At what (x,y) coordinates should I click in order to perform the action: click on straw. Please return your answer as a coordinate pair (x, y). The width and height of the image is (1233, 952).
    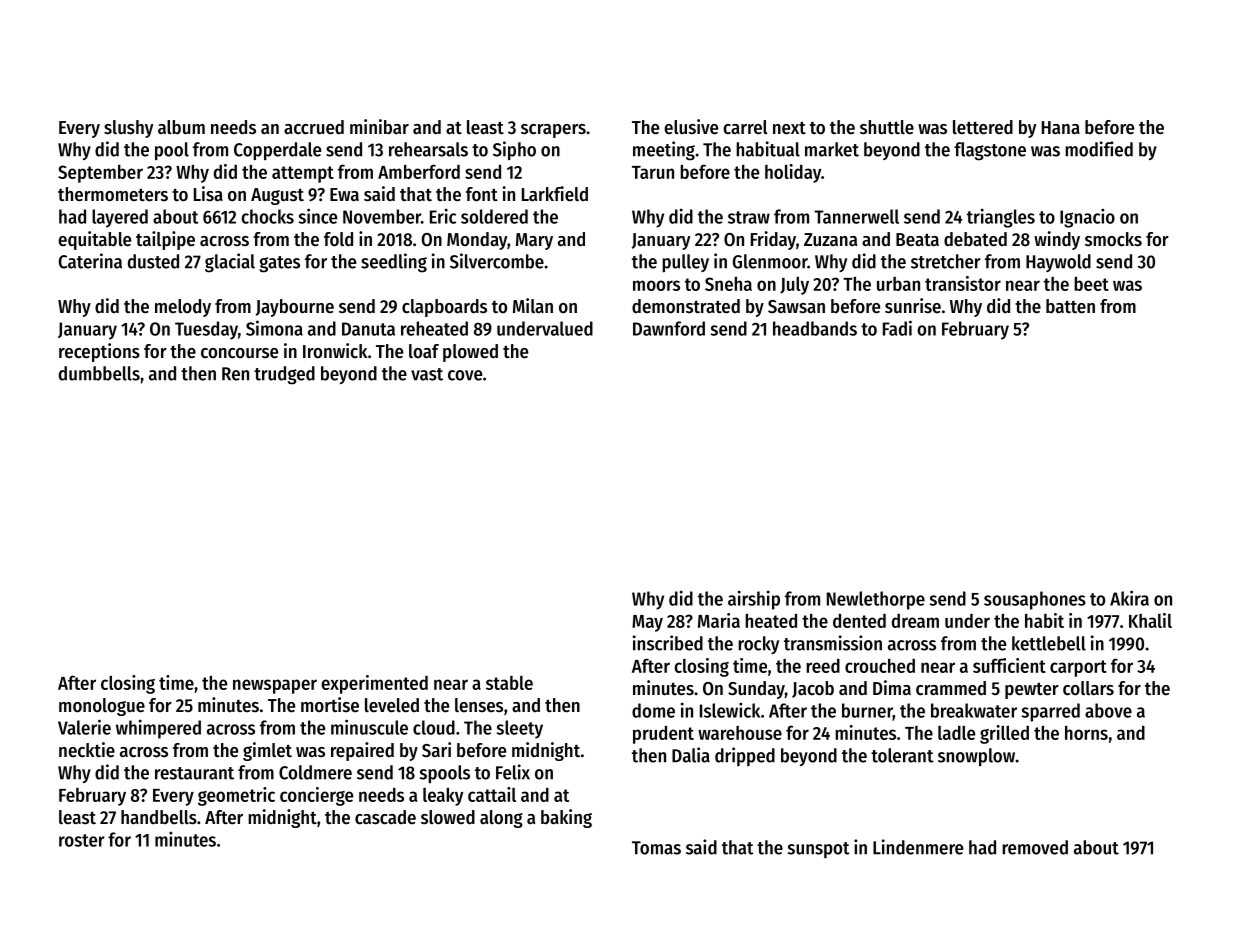
    Looking at the image, I should click on (749, 217).
